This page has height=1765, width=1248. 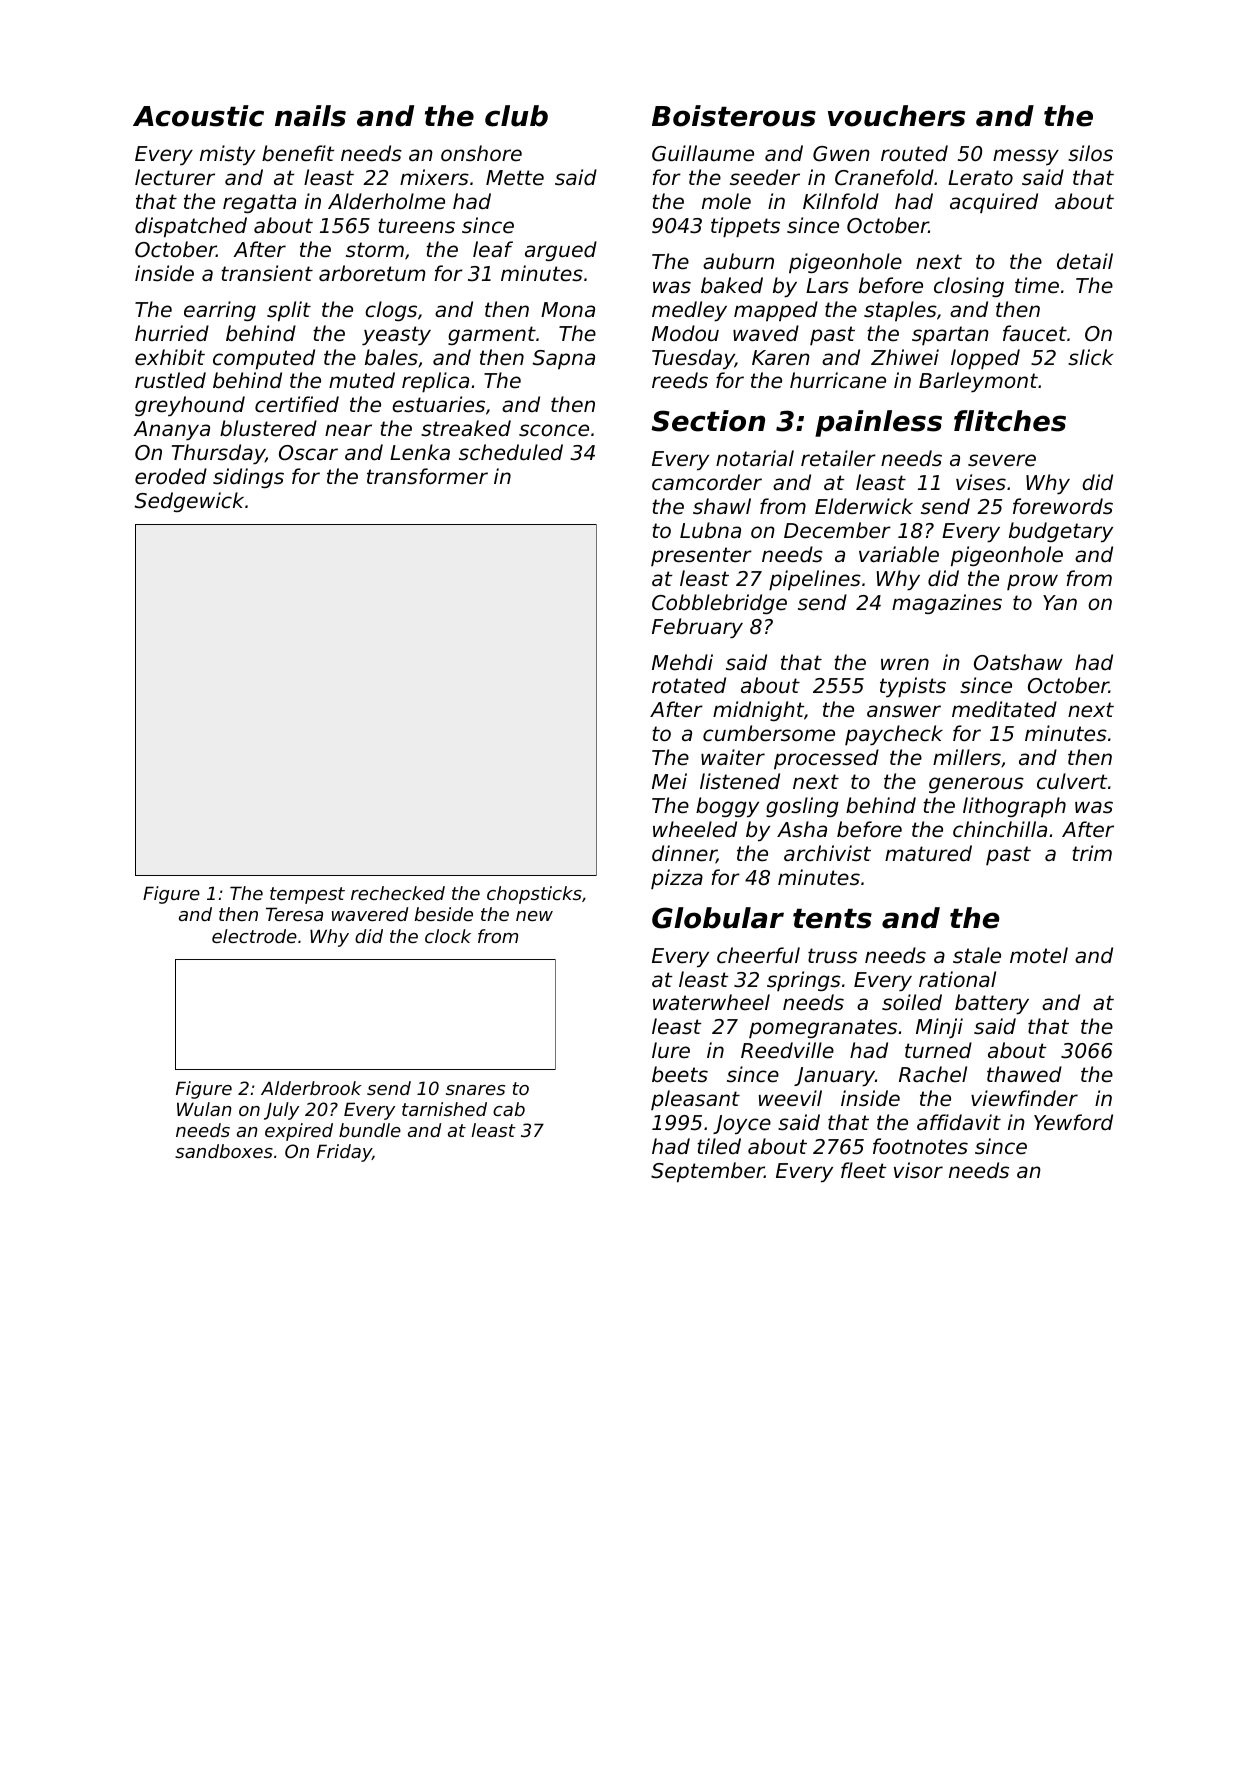 What do you see at coordinates (701, 557) in the page?
I see `presenter` at bounding box center [701, 557].
